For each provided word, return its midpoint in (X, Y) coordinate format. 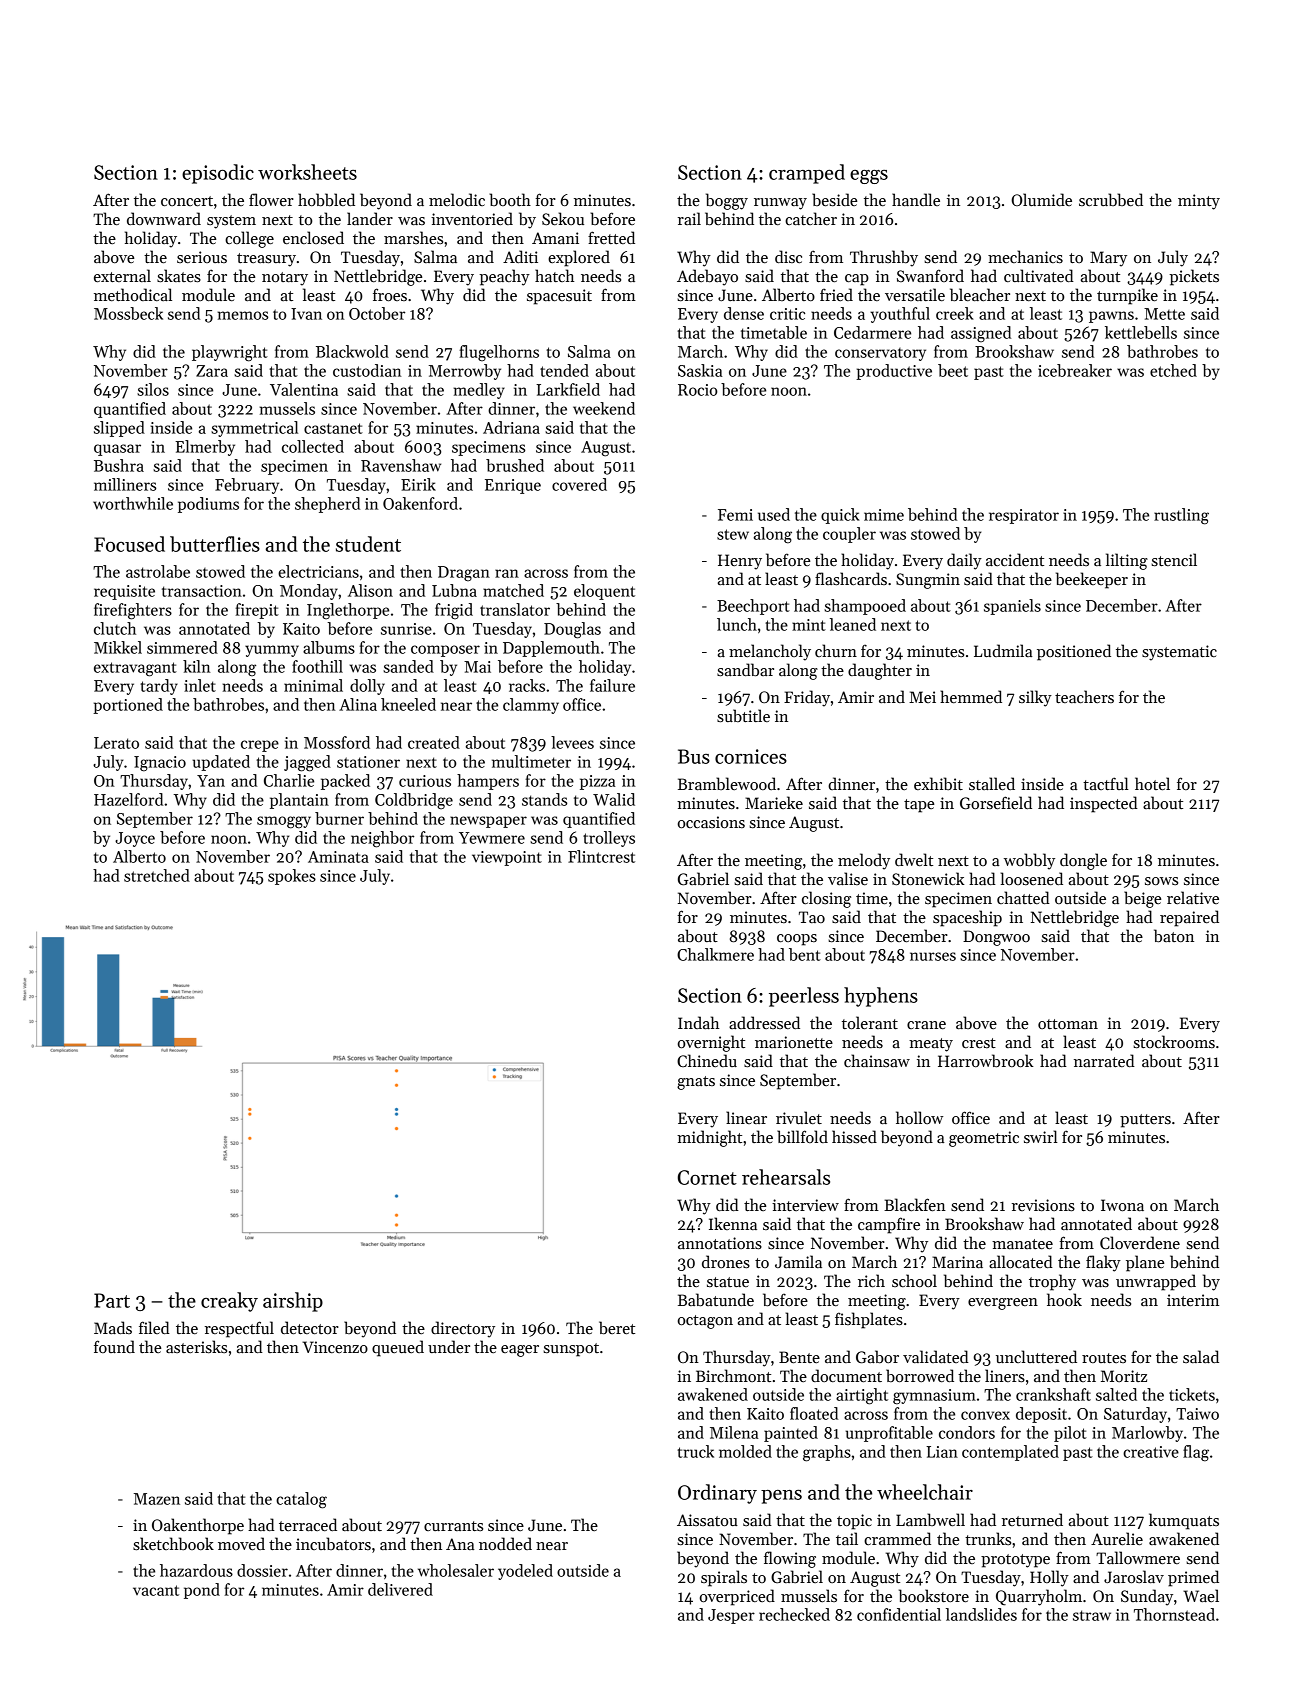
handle (916, 199)
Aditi (520, 256)
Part (112, 1300)
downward (164, 218)
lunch (737, 624)
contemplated (1010, 1453)
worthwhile (133, 503)
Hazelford (128, 799)
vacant (156, 1590)
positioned (1074, 652)
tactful (1106, 783)
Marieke (774, 803)
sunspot (571, 1350)
